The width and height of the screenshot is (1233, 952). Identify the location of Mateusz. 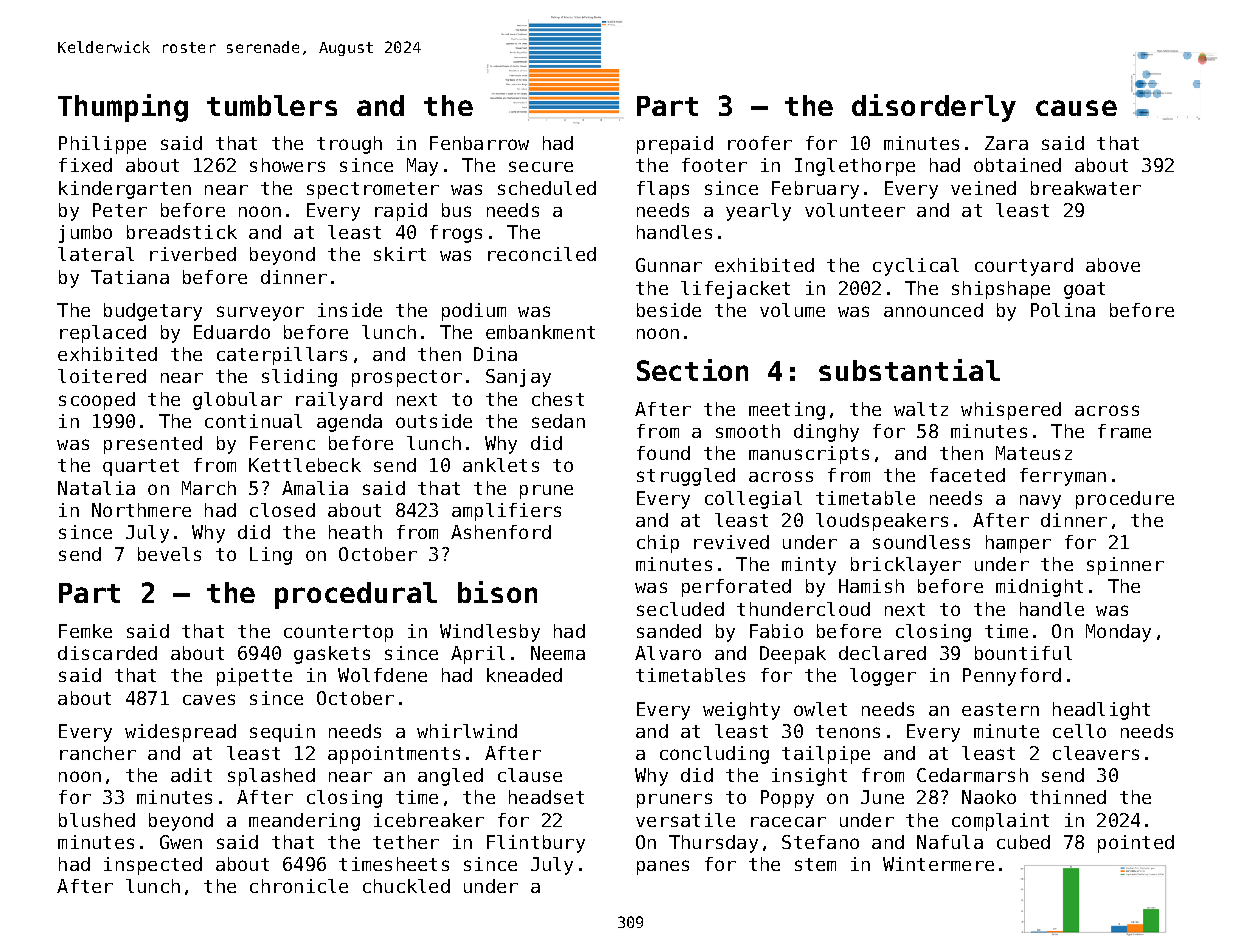
(1034, 453).
